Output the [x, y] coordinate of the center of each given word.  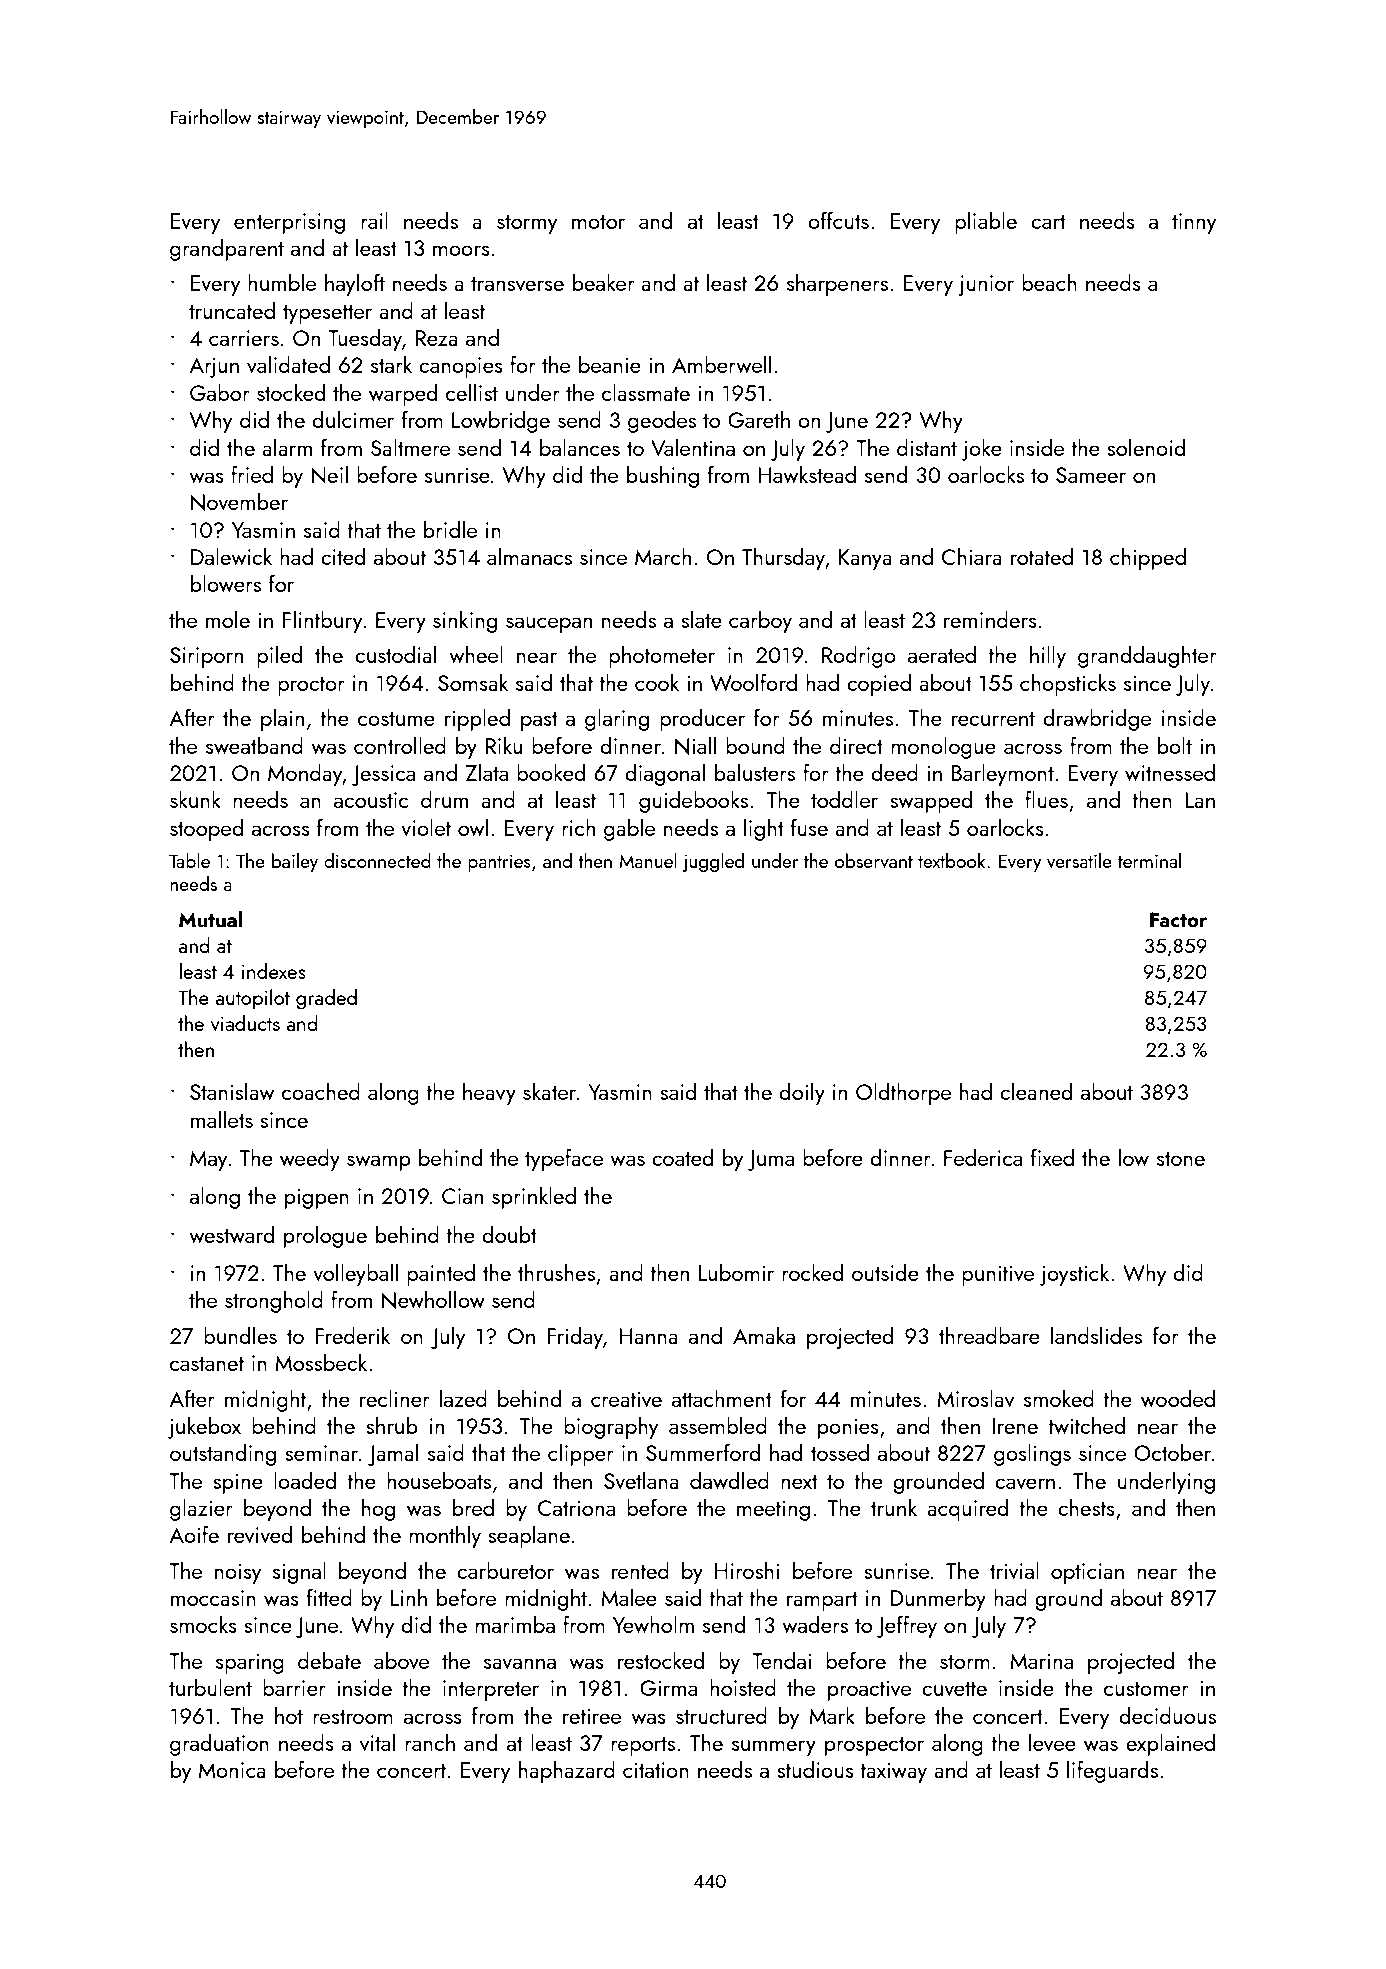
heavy [489, 1093]
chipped [1148, 558]
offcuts [838, 220]
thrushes [556, 1272]
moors [461, 250]
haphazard [567, 1771]
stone [1181, 1159]
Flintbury [322, 621]
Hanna [648, 1336]
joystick [1074, 1274]
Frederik [352, 1335]
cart [1048, 222]
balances [580, 447]
